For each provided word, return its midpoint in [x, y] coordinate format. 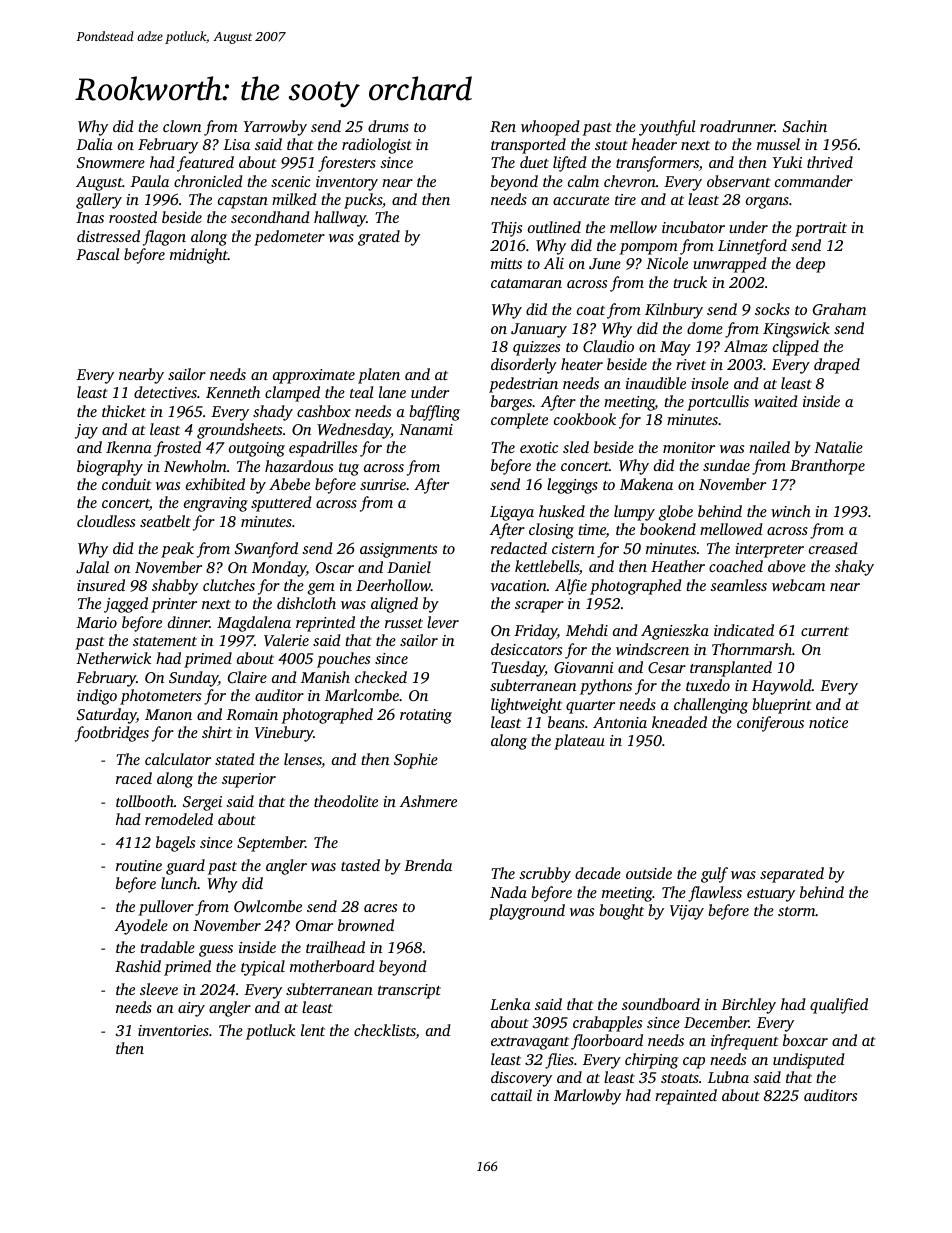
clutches [229, 585]
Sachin [805, 126]
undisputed [809, 1061]
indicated [744, 630]
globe [676, 513]
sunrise [383, 484]
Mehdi [587, 630]
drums [388, 126]
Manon [168, 714]
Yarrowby [275, 128]
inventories [173, 1030]
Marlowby [587, 1097]
